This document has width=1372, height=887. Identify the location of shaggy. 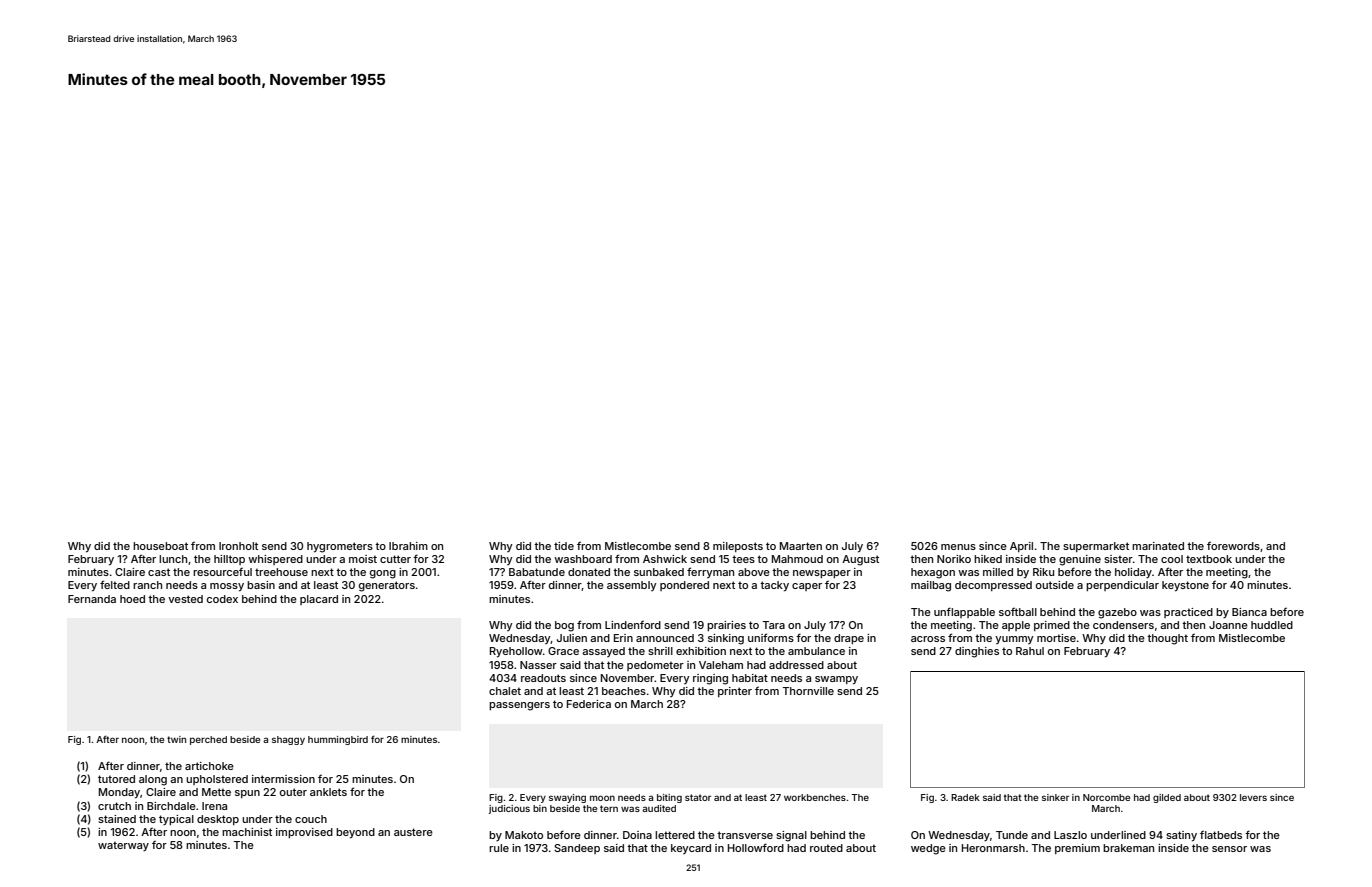
(288, 740).
